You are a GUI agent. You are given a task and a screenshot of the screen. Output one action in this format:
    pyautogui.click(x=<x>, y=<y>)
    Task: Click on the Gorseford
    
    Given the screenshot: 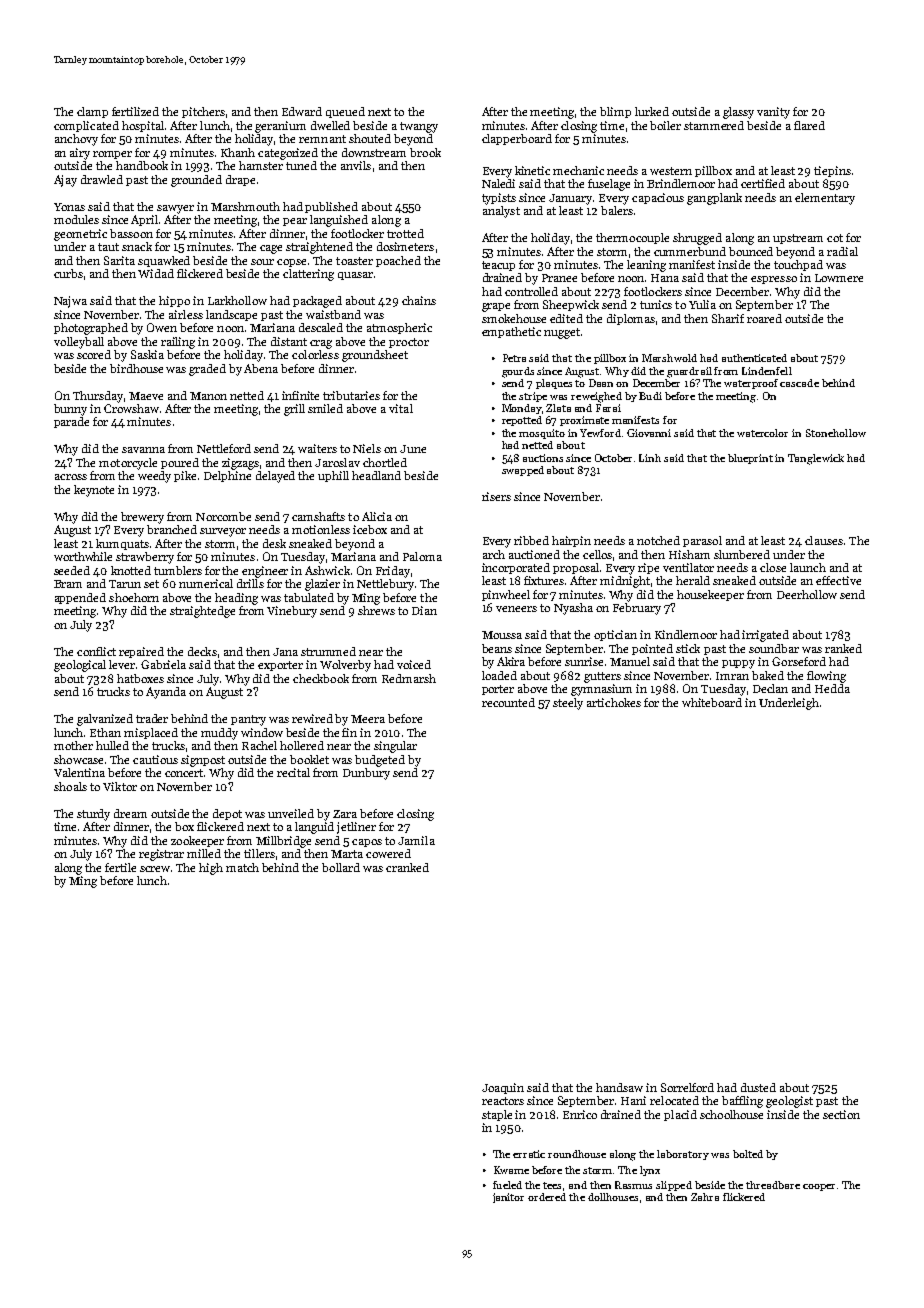 What is the action you would take?
    pyautogui.click(x=799, y=661)
